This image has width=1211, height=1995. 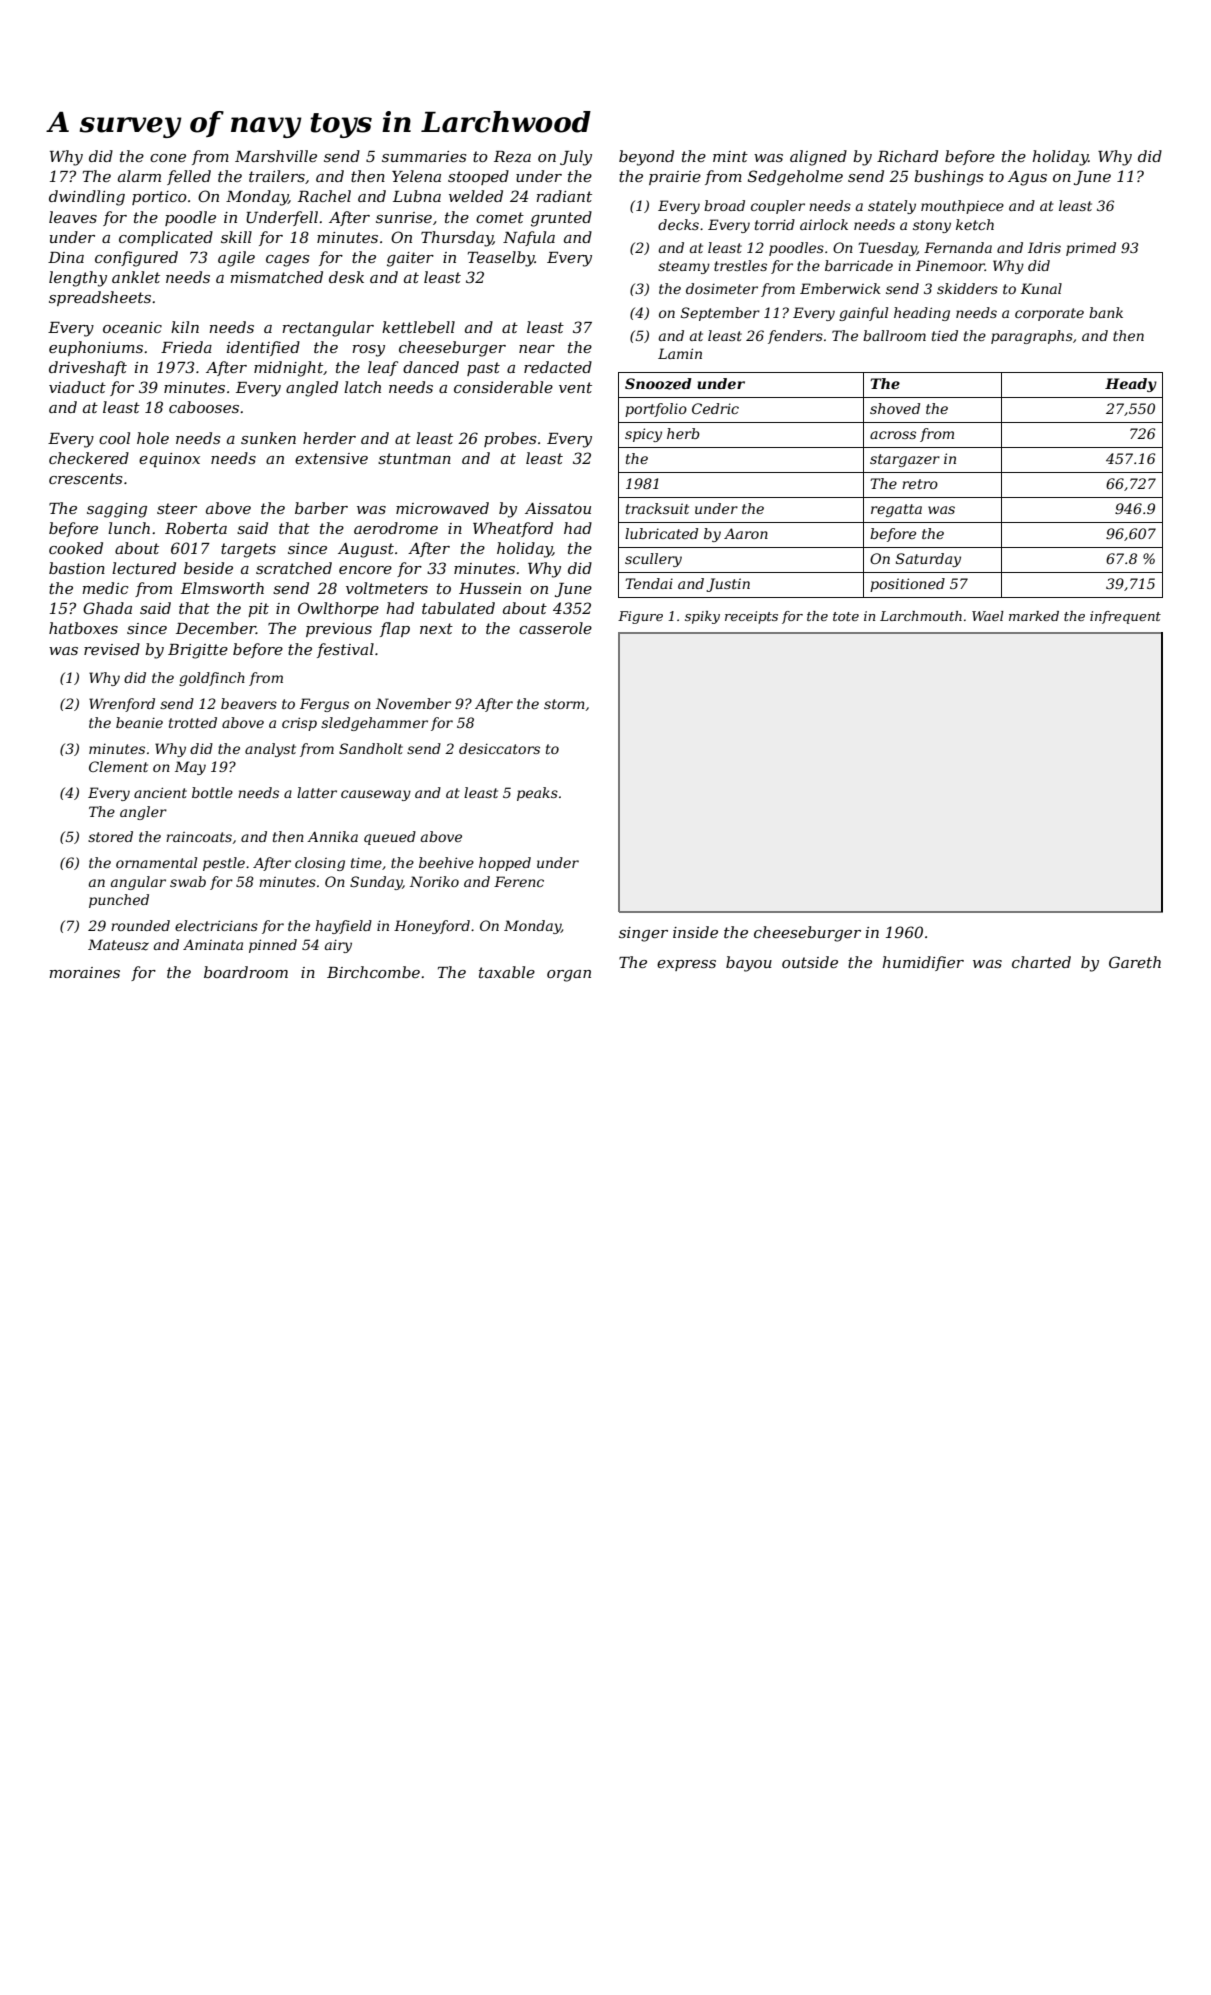 I want to click on moraines, so click(x=85, y=972).
